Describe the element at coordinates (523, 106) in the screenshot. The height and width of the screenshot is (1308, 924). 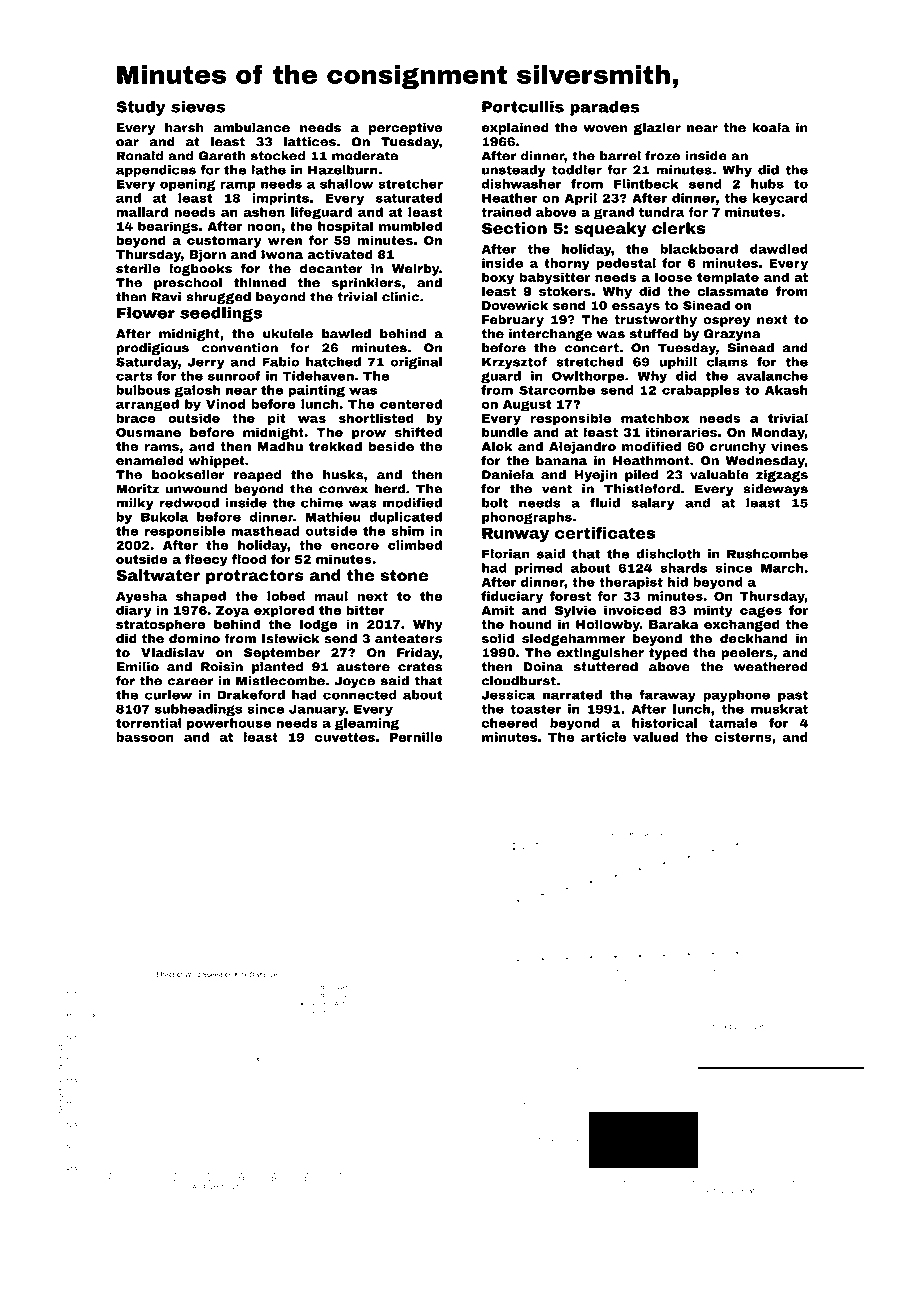
I see `Portcullis` at that location.
